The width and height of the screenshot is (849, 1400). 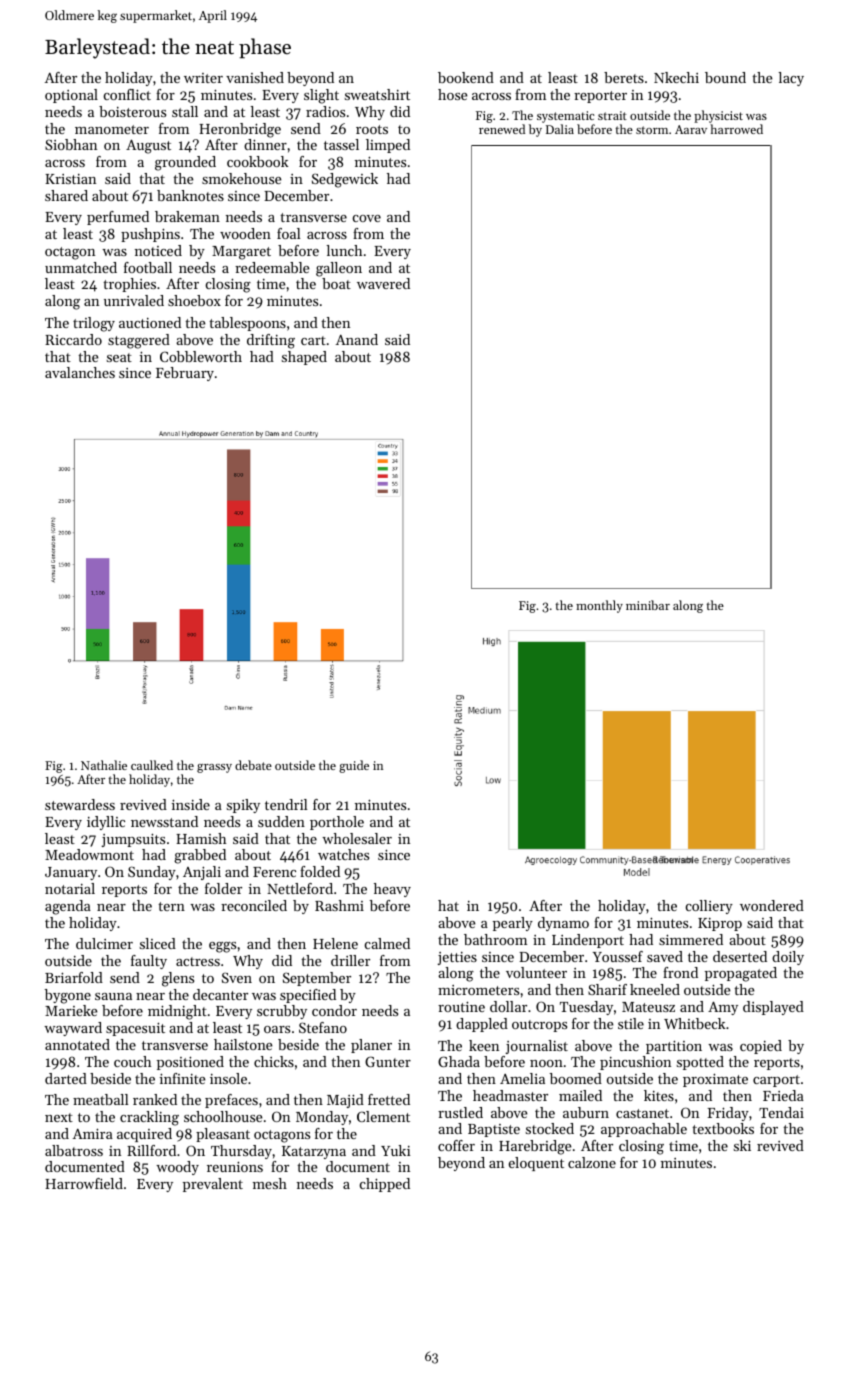 What do you see at coordinates (508, 1006) in the screenshot?
I see `dollar` at bounding box center [508, 1006].
